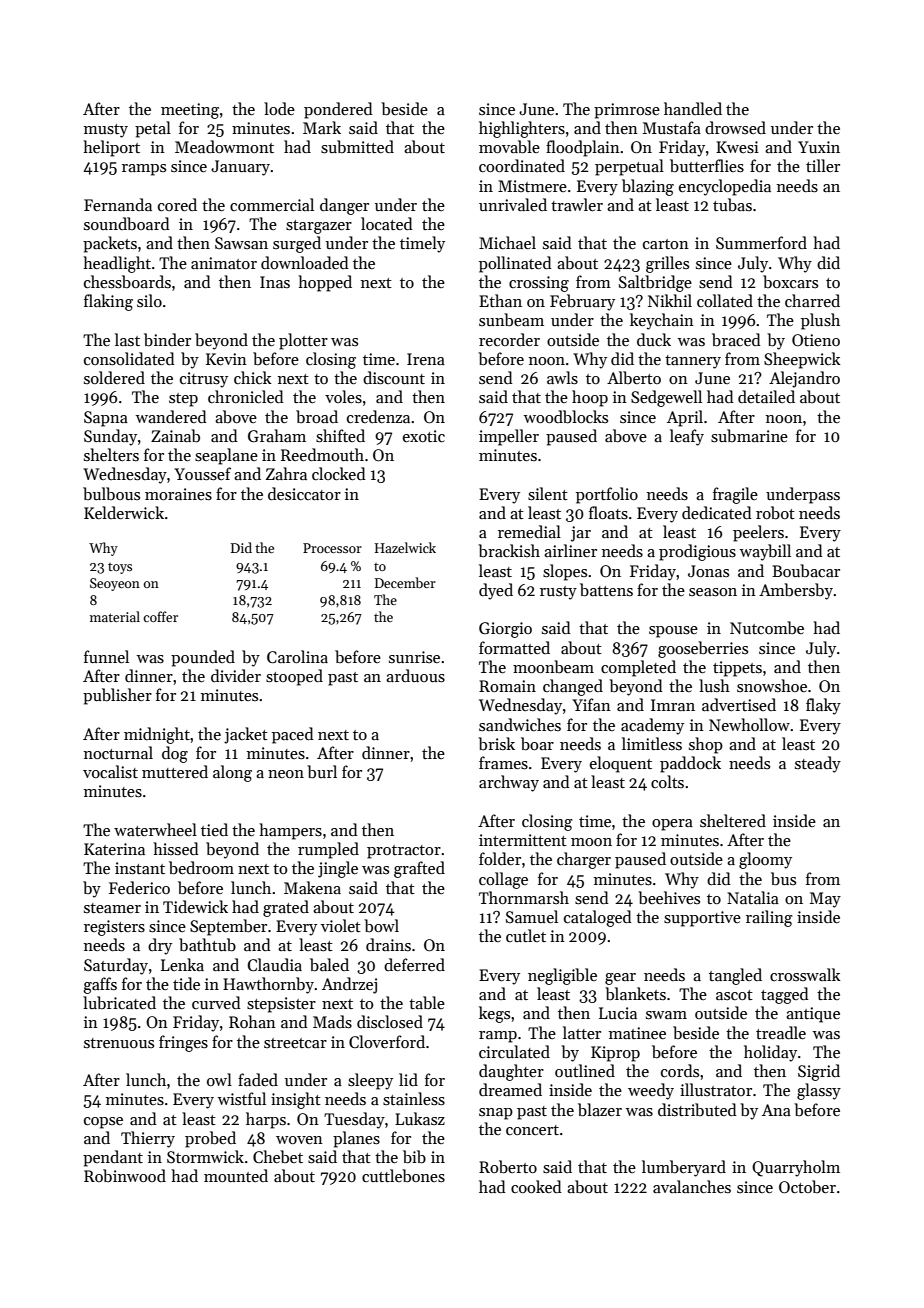 This page has height=1308, width=924. I want to click on pondered, so click(338, 110).
